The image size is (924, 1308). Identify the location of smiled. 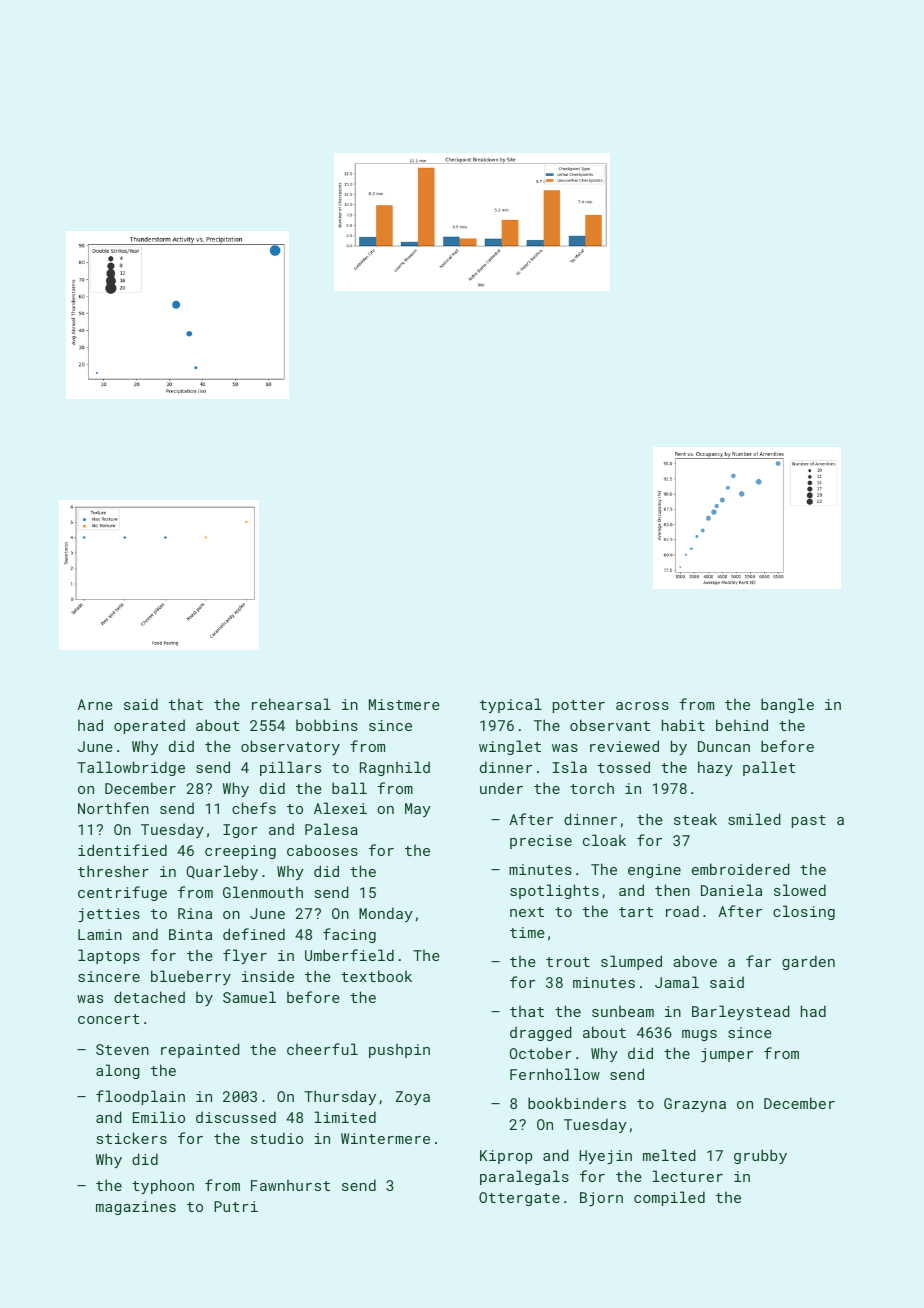
(754, 819).
